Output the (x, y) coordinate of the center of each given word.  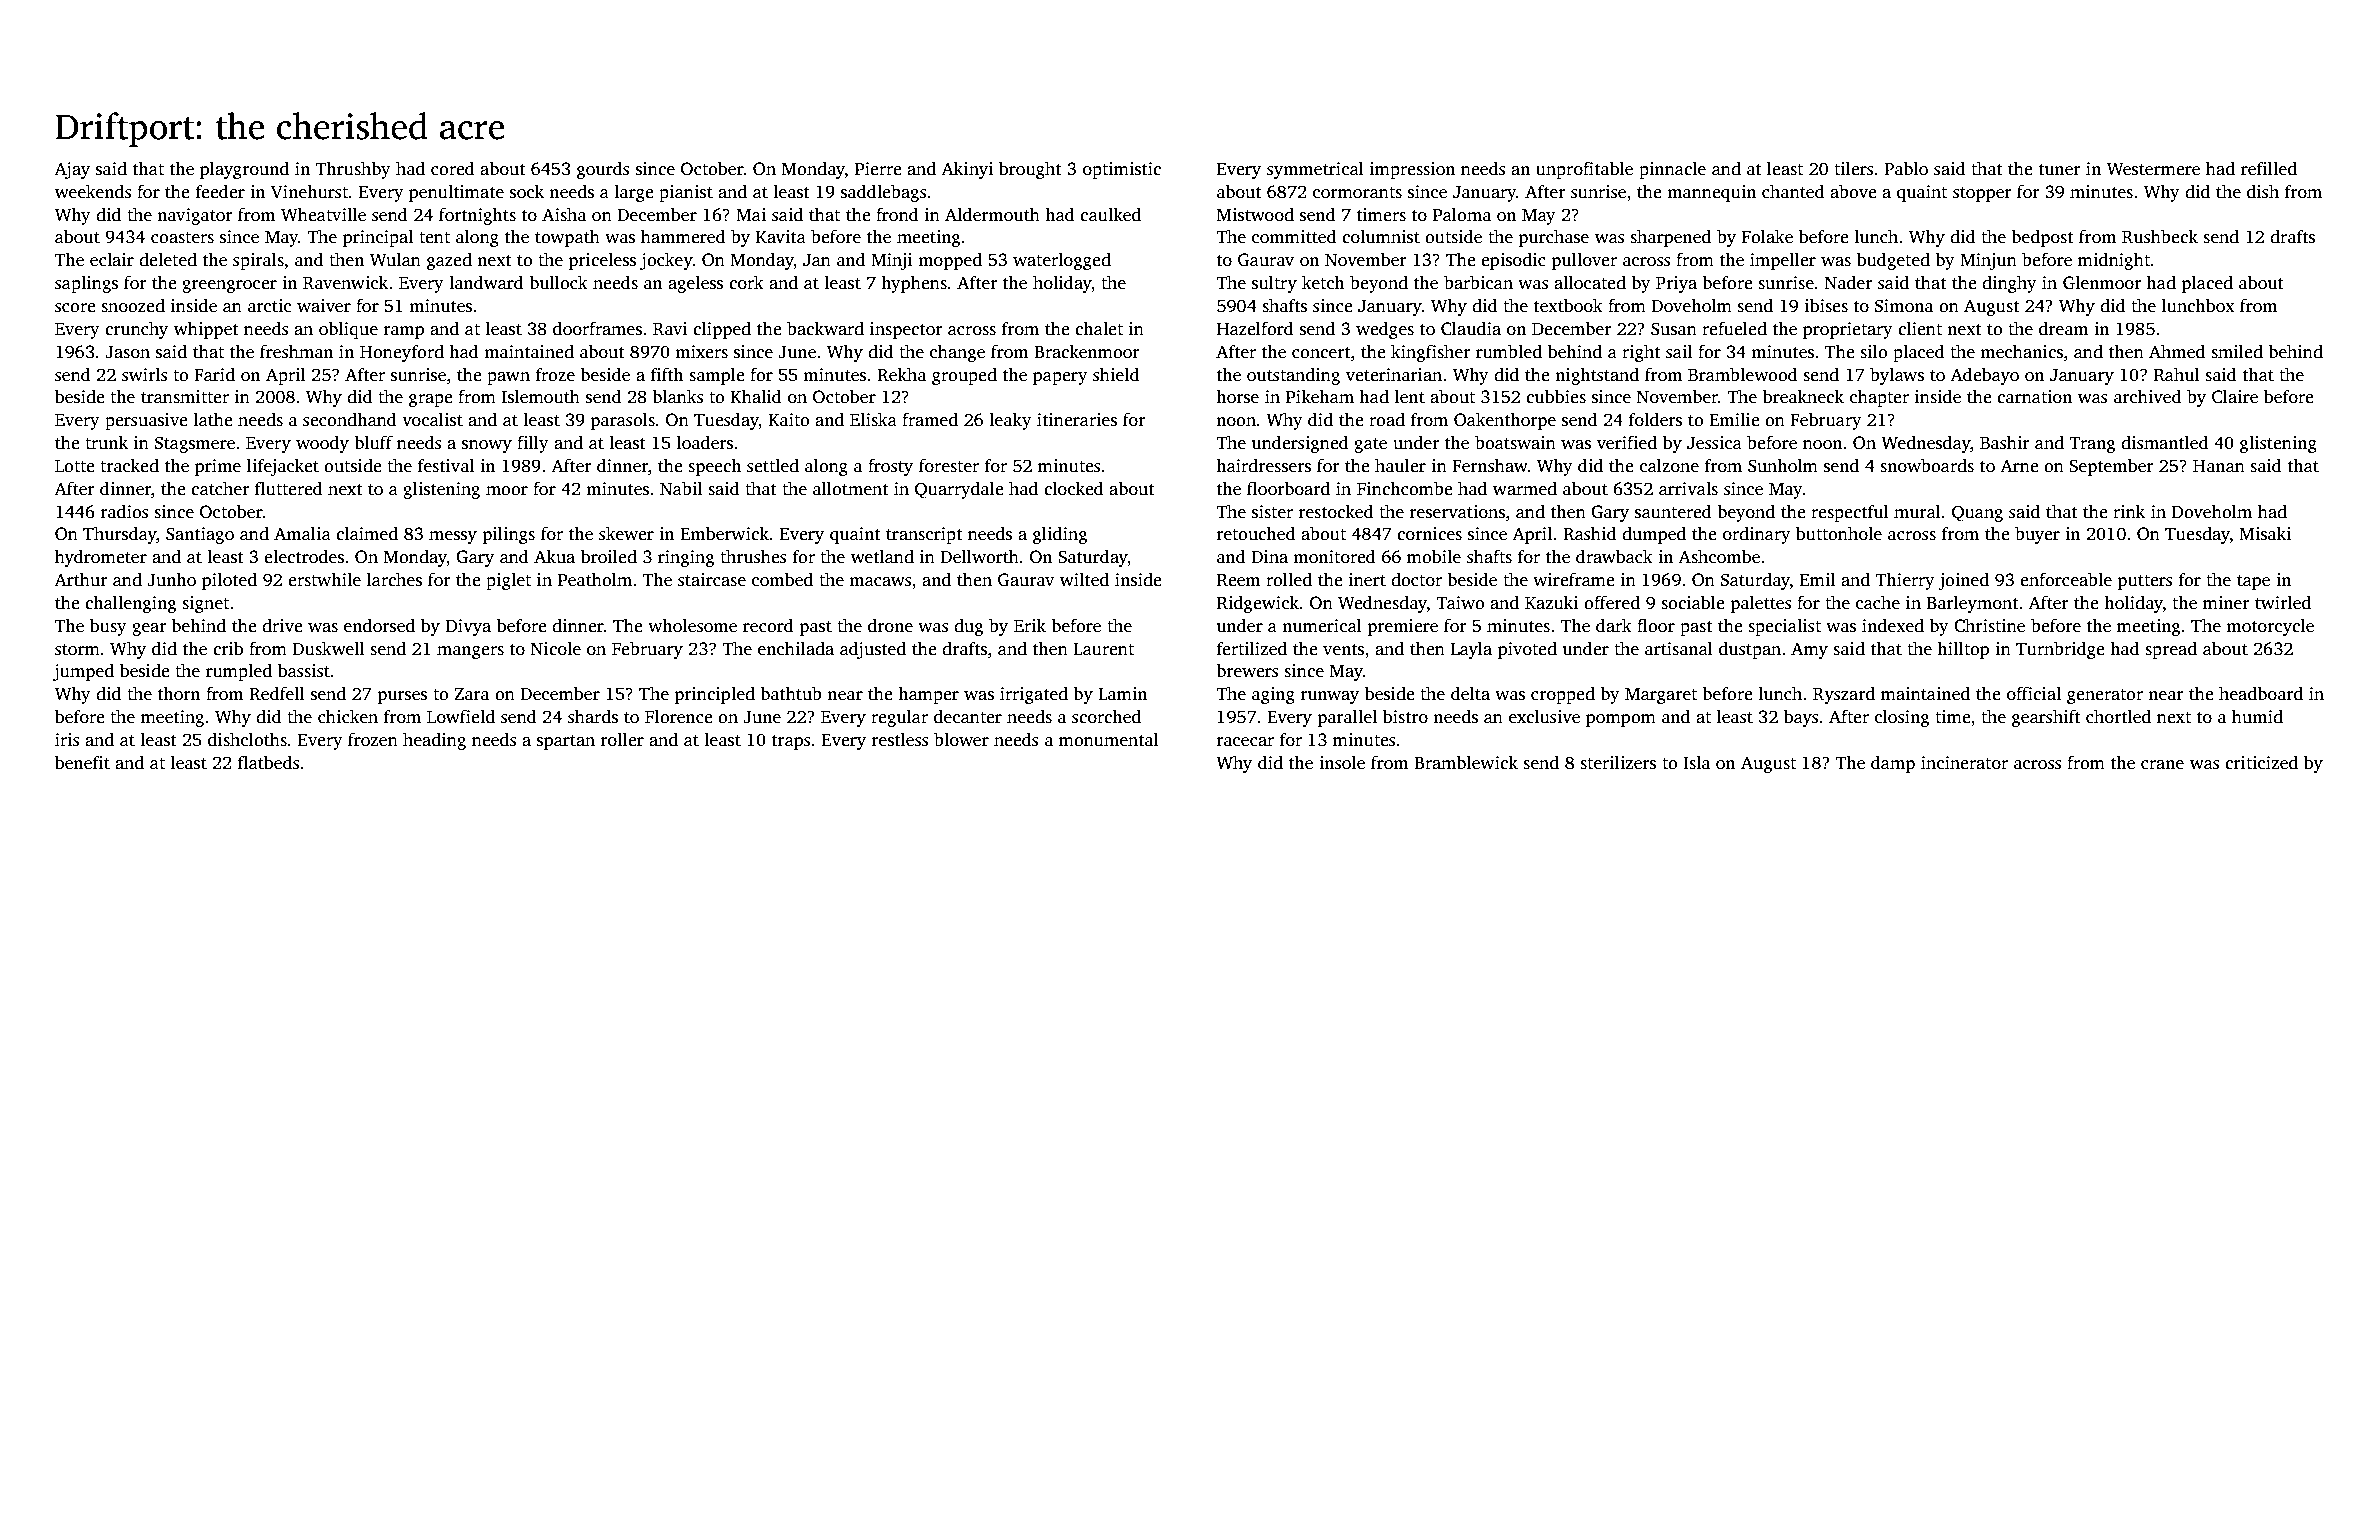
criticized (2261, 762)
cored (453, 168)
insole (1342, 762)
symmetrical (1315, 170)
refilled (2269, 168)
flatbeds (269, 762)
